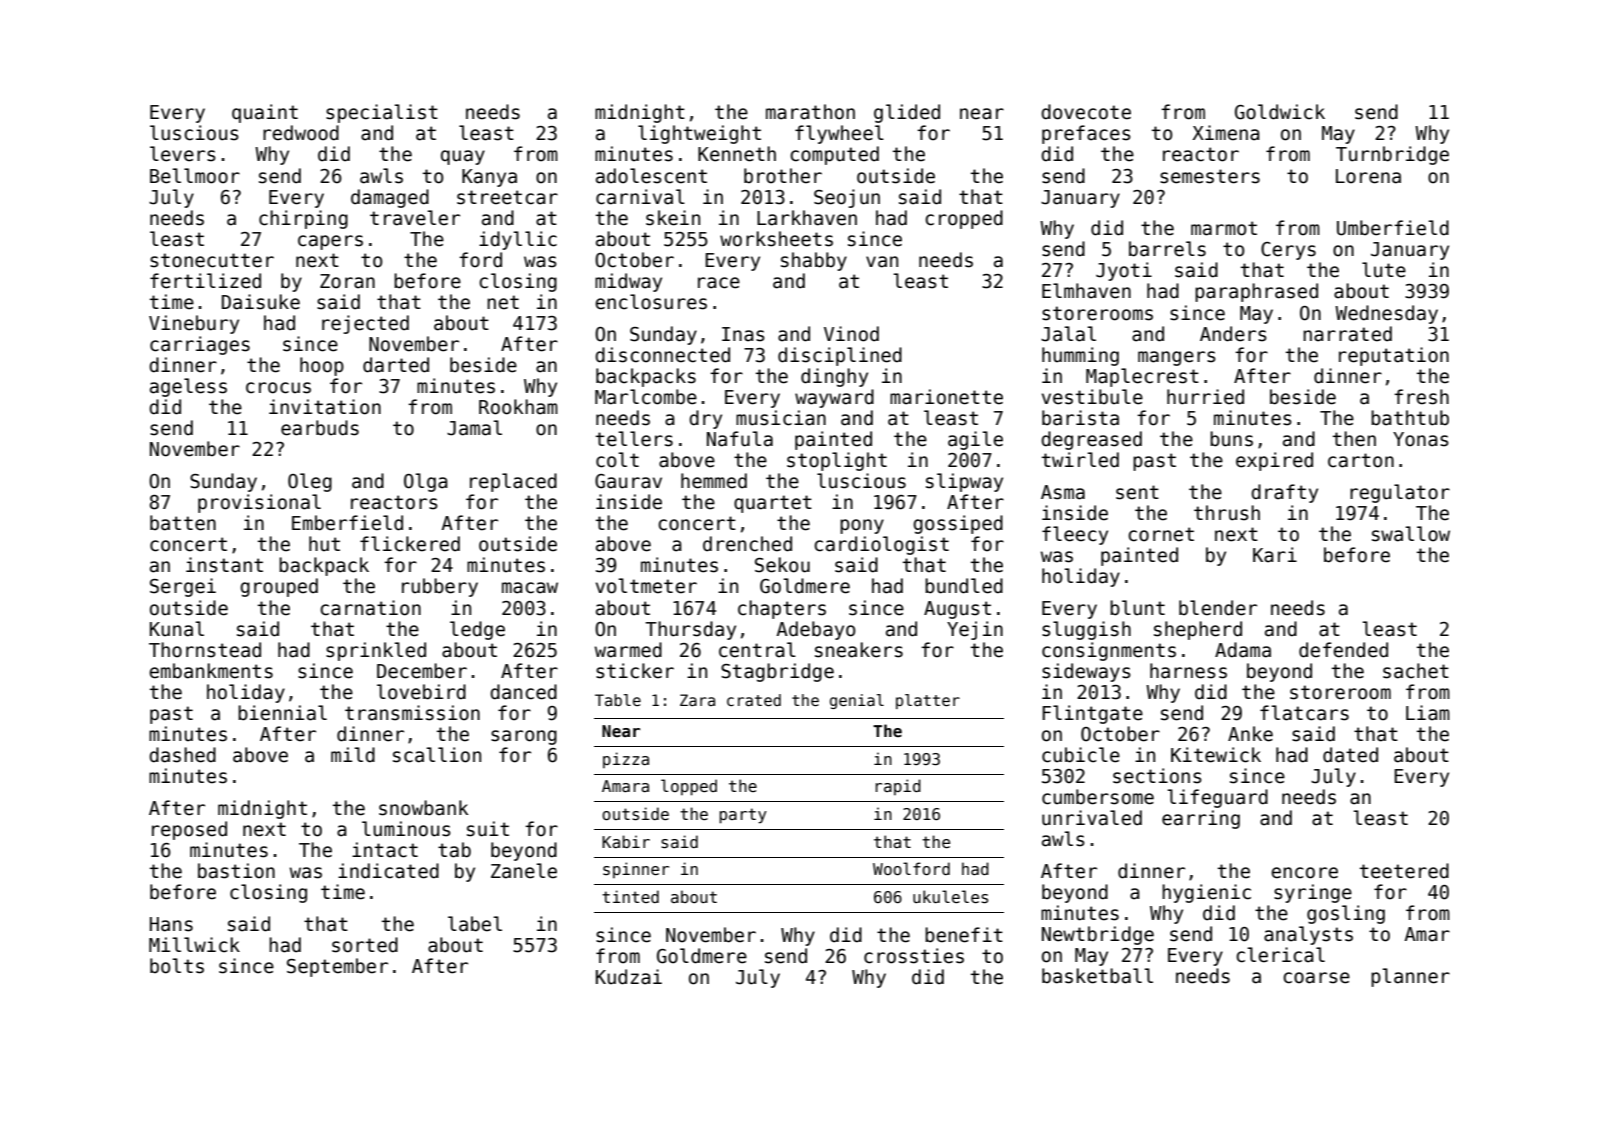  I want to click on coarse, so click(1316, 978).
